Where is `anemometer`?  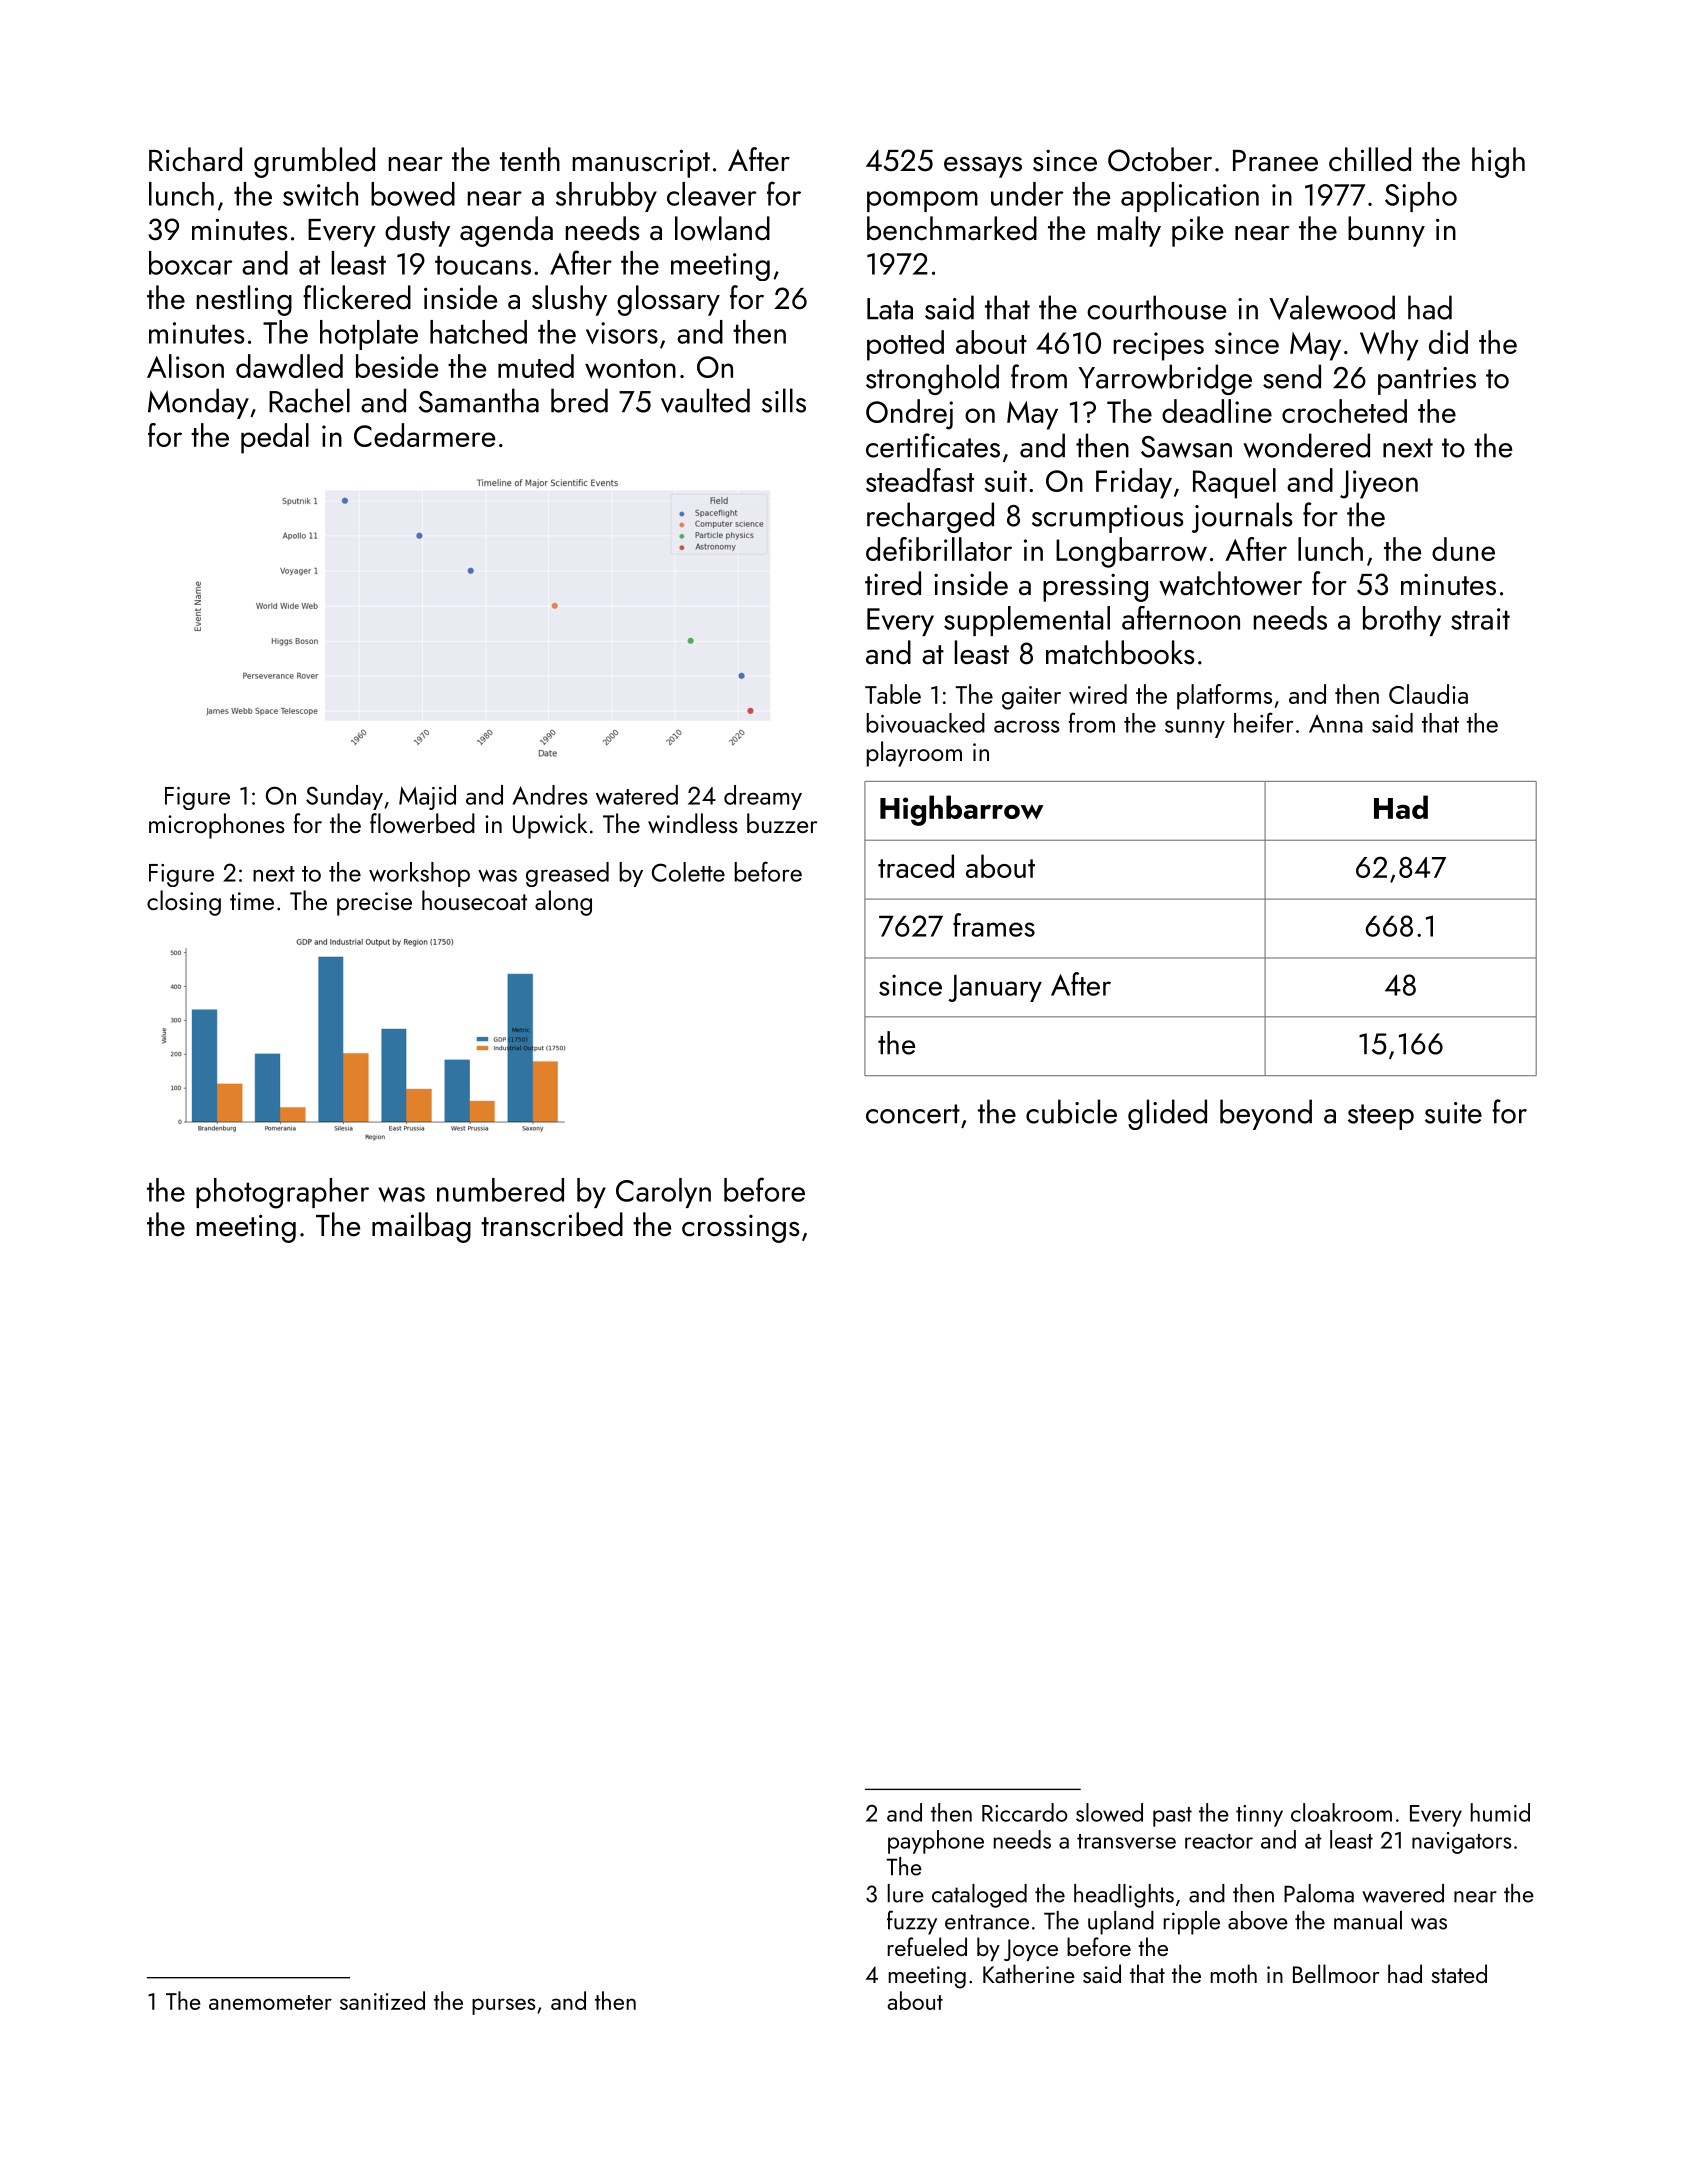 anemometer is located at coordinates (270, 2002).
